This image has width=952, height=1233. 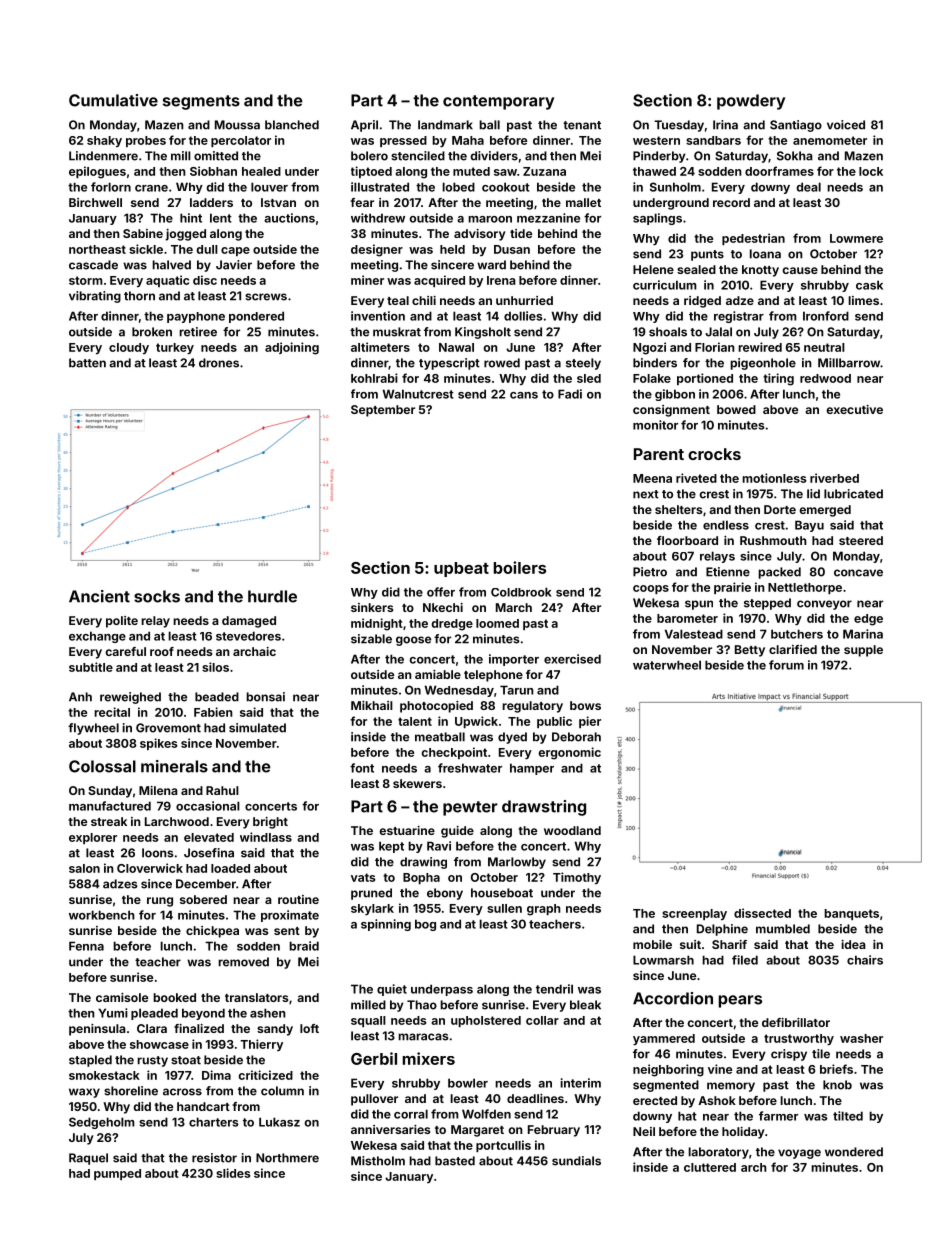 What do you see at coordinates (233, 1173) in the image?
I see `slides` at bounding box center [233, 1173].
